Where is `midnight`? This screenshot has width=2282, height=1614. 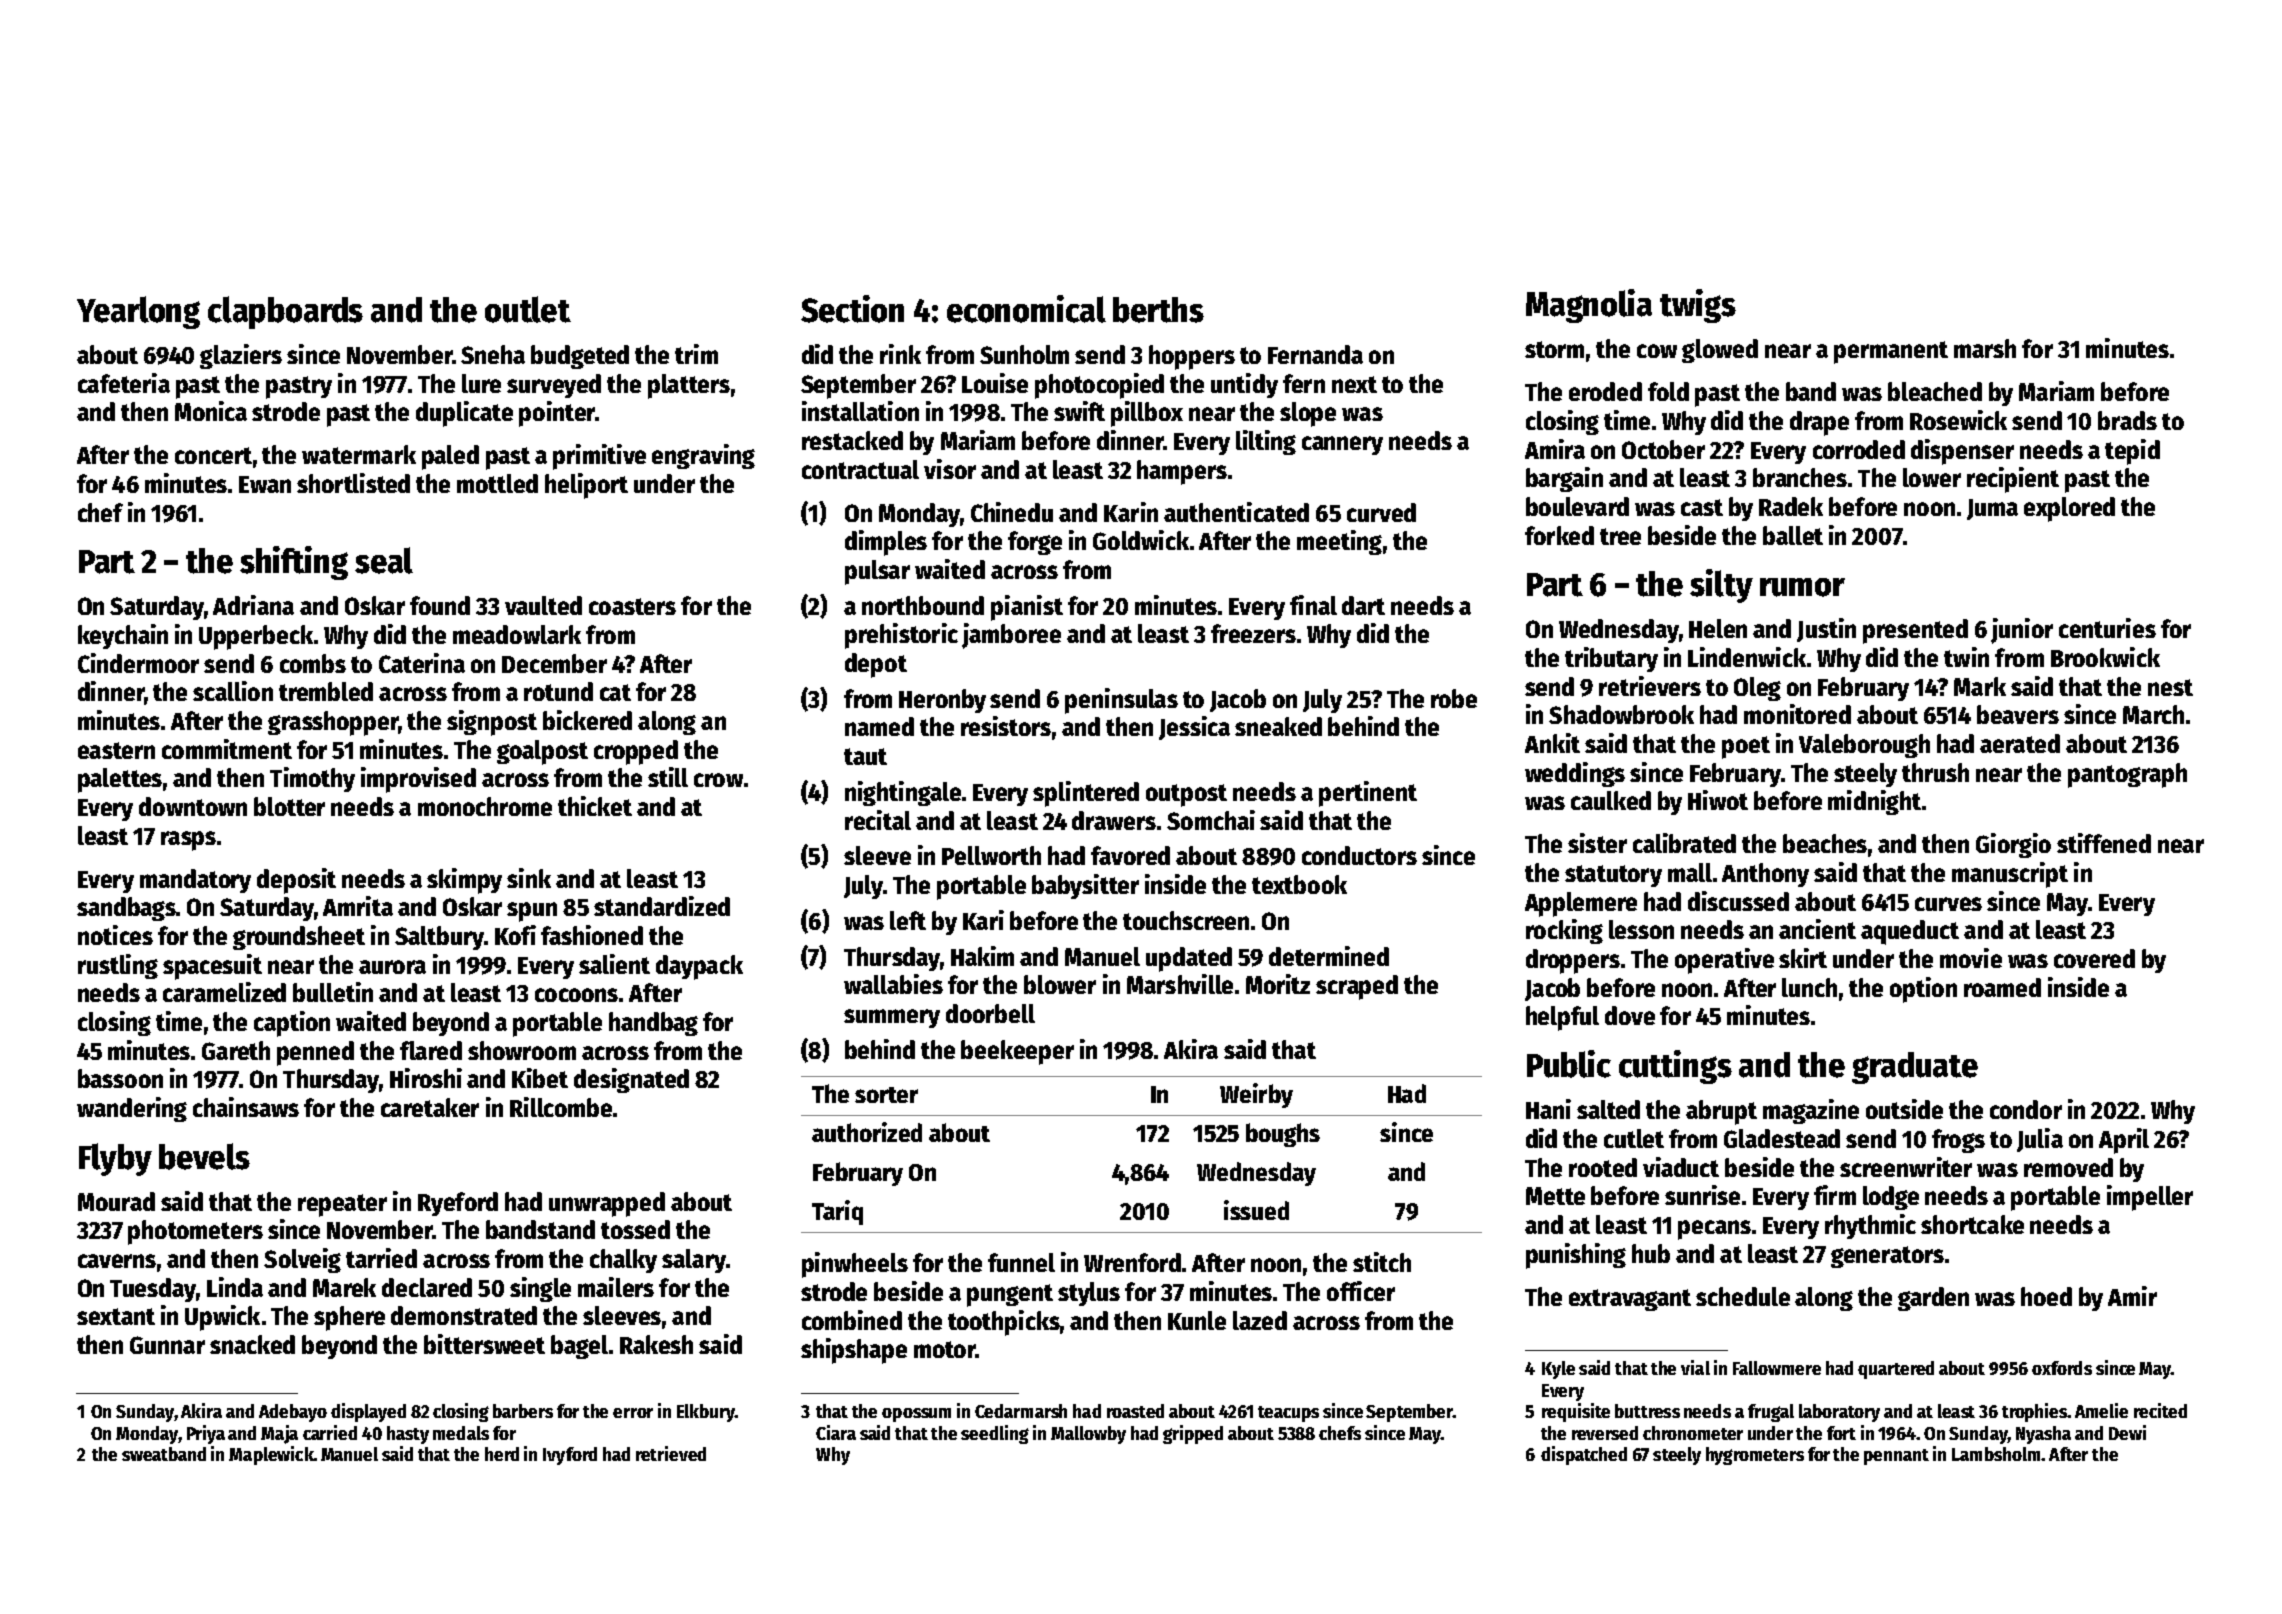 midnight is located at coordinates (1874, 802).
